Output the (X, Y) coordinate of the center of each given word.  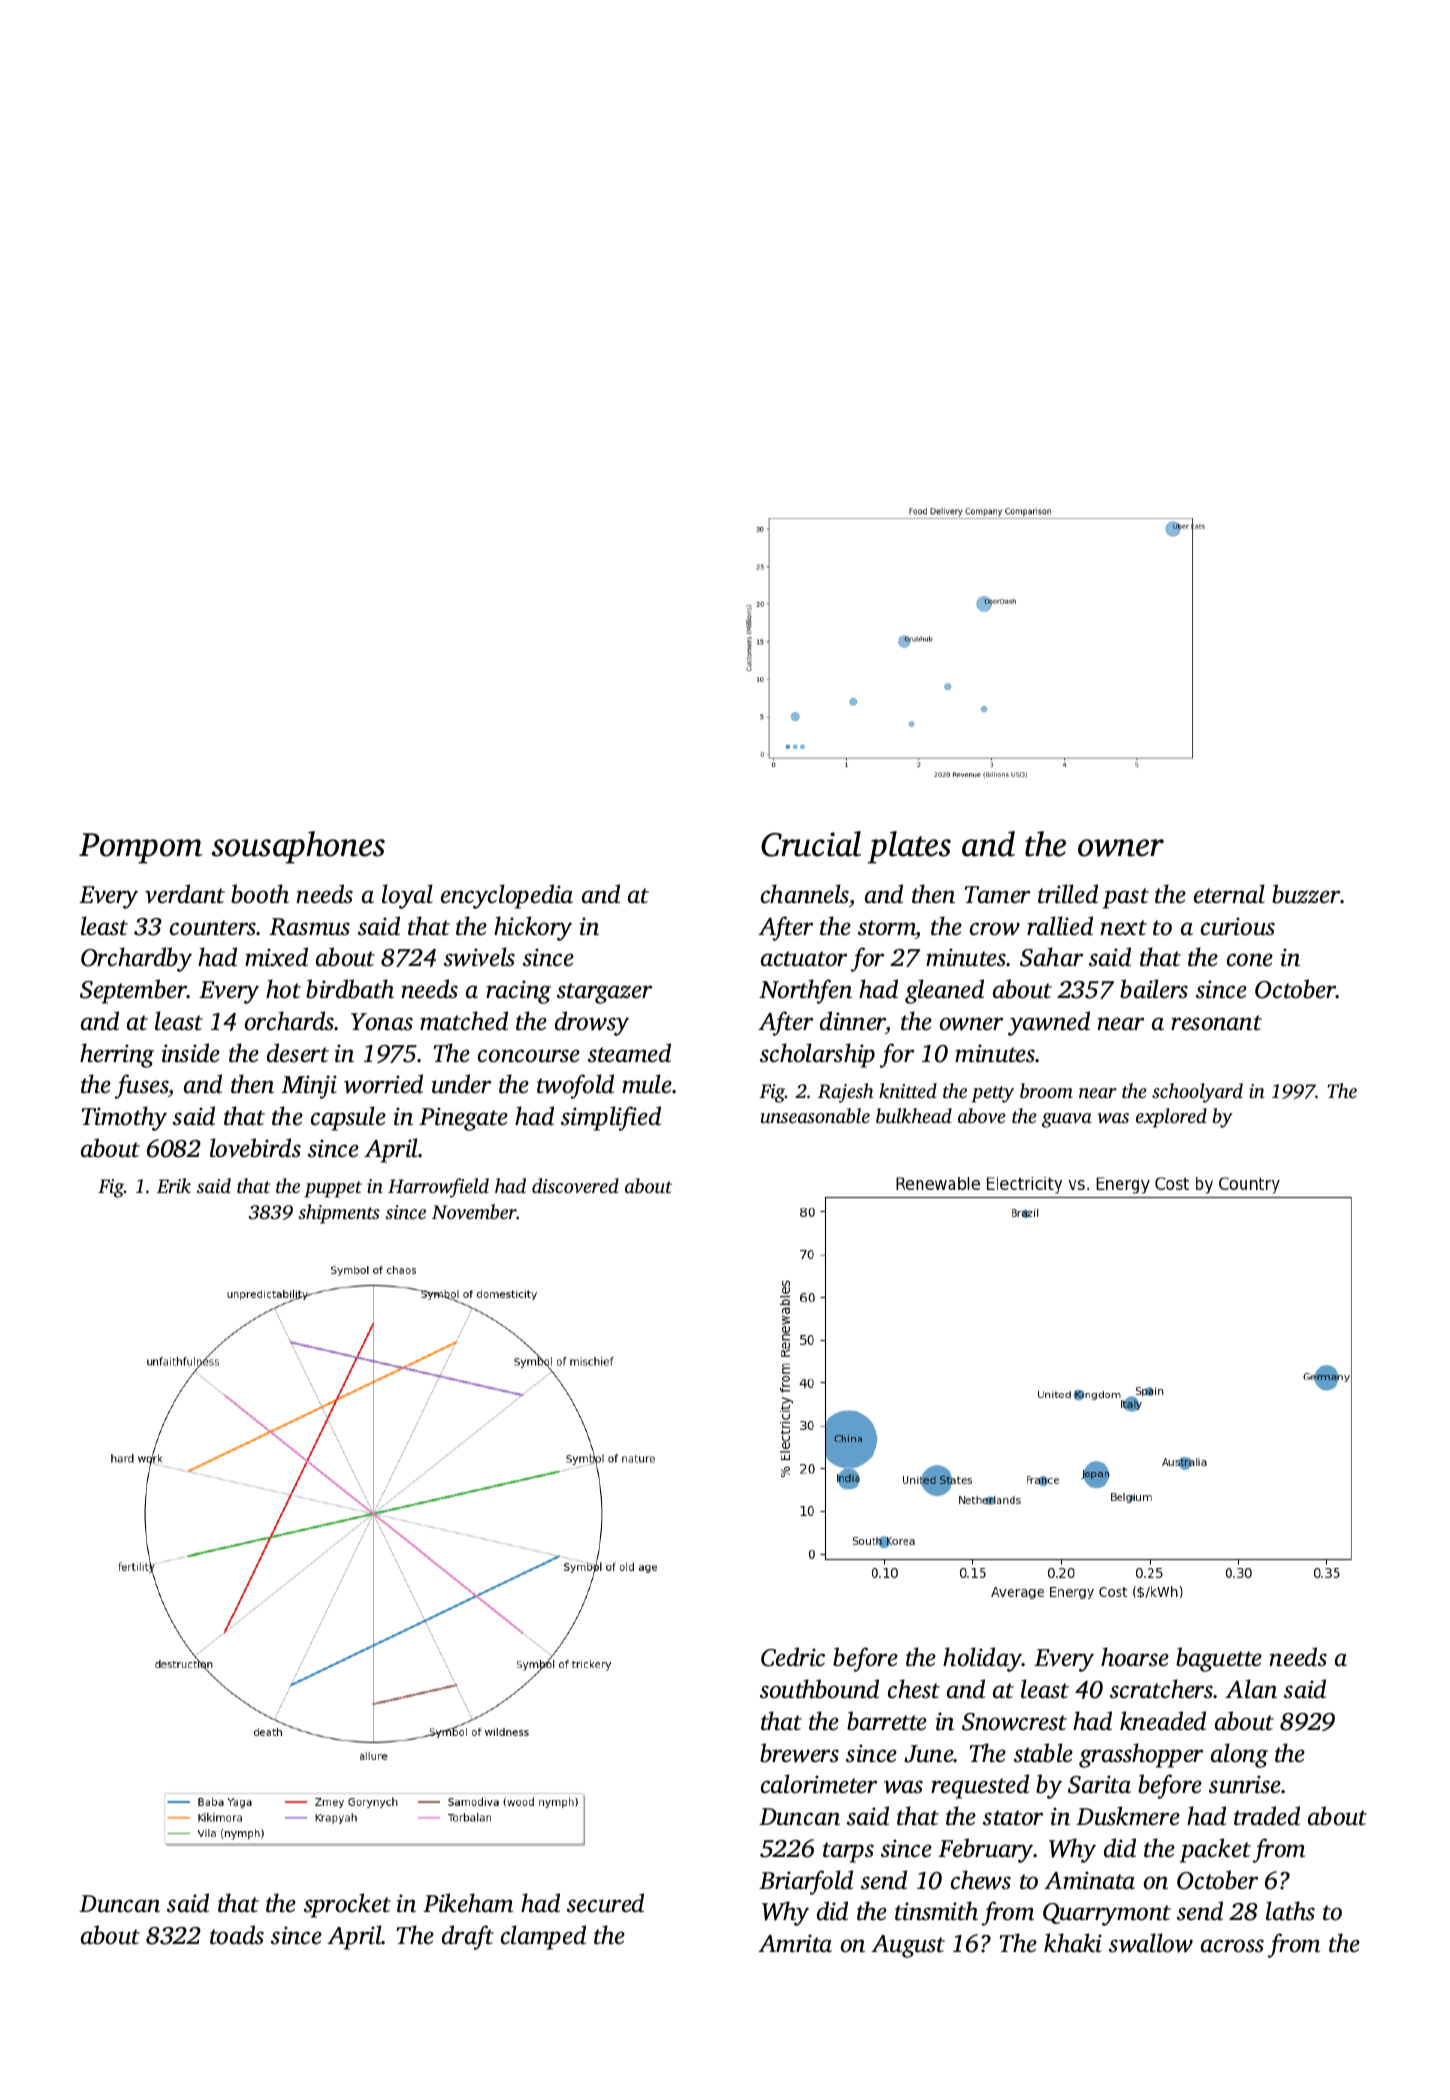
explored (1171, 1118)
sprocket (347, 1905)
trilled (1068, 894)
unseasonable (815, 1115)
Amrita (795, 1943)
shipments (339, 1214)
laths (1290, 1911)
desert (298, 1053)
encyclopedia (507, 896)
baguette (1219, 1659)
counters (213, 928)
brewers (799, 1753)
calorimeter (819, 1784)
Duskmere (1128, 1816)
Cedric (793, 1657)
